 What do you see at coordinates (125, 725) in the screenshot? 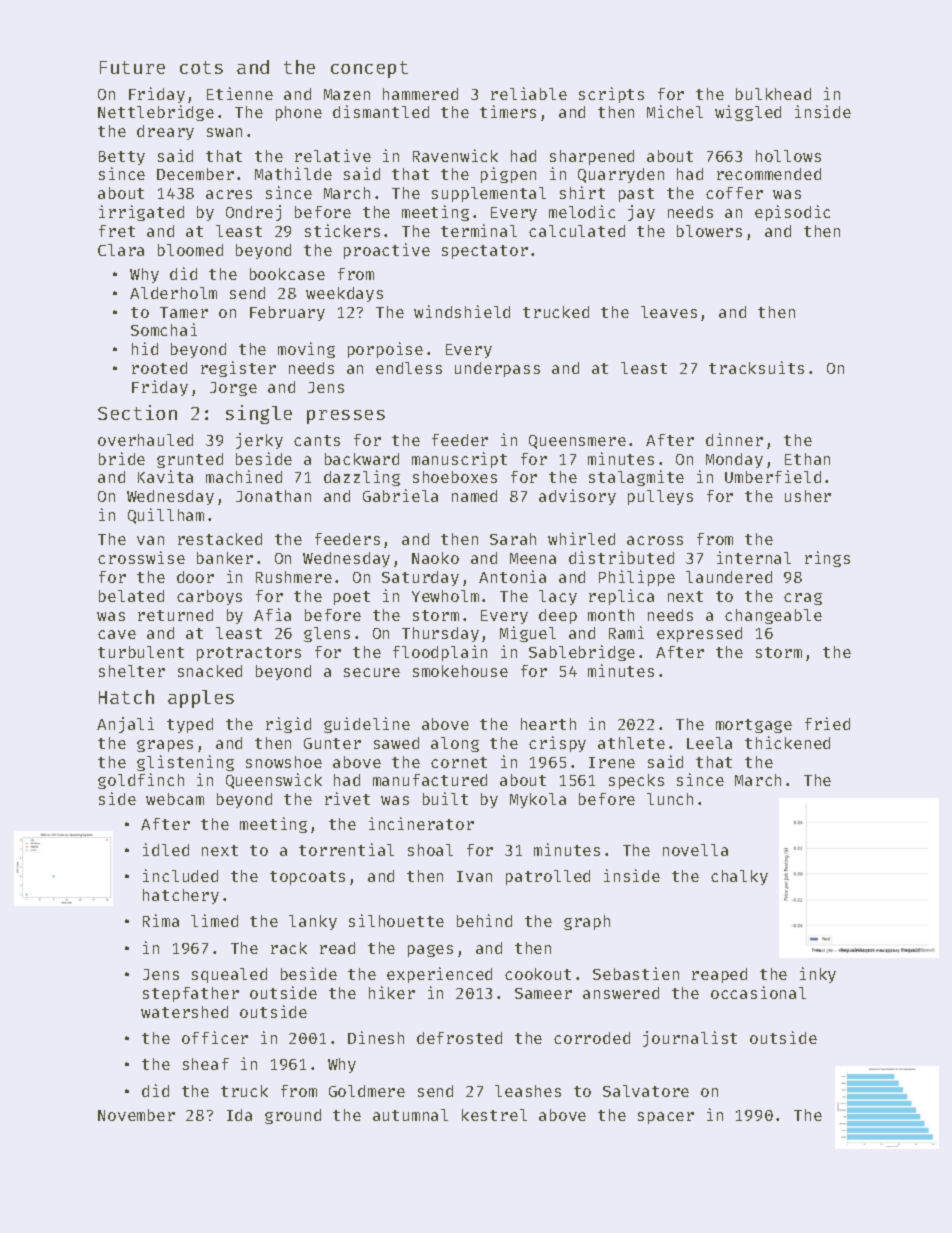
I see `Anjali` at bounding box center [125, 725].
